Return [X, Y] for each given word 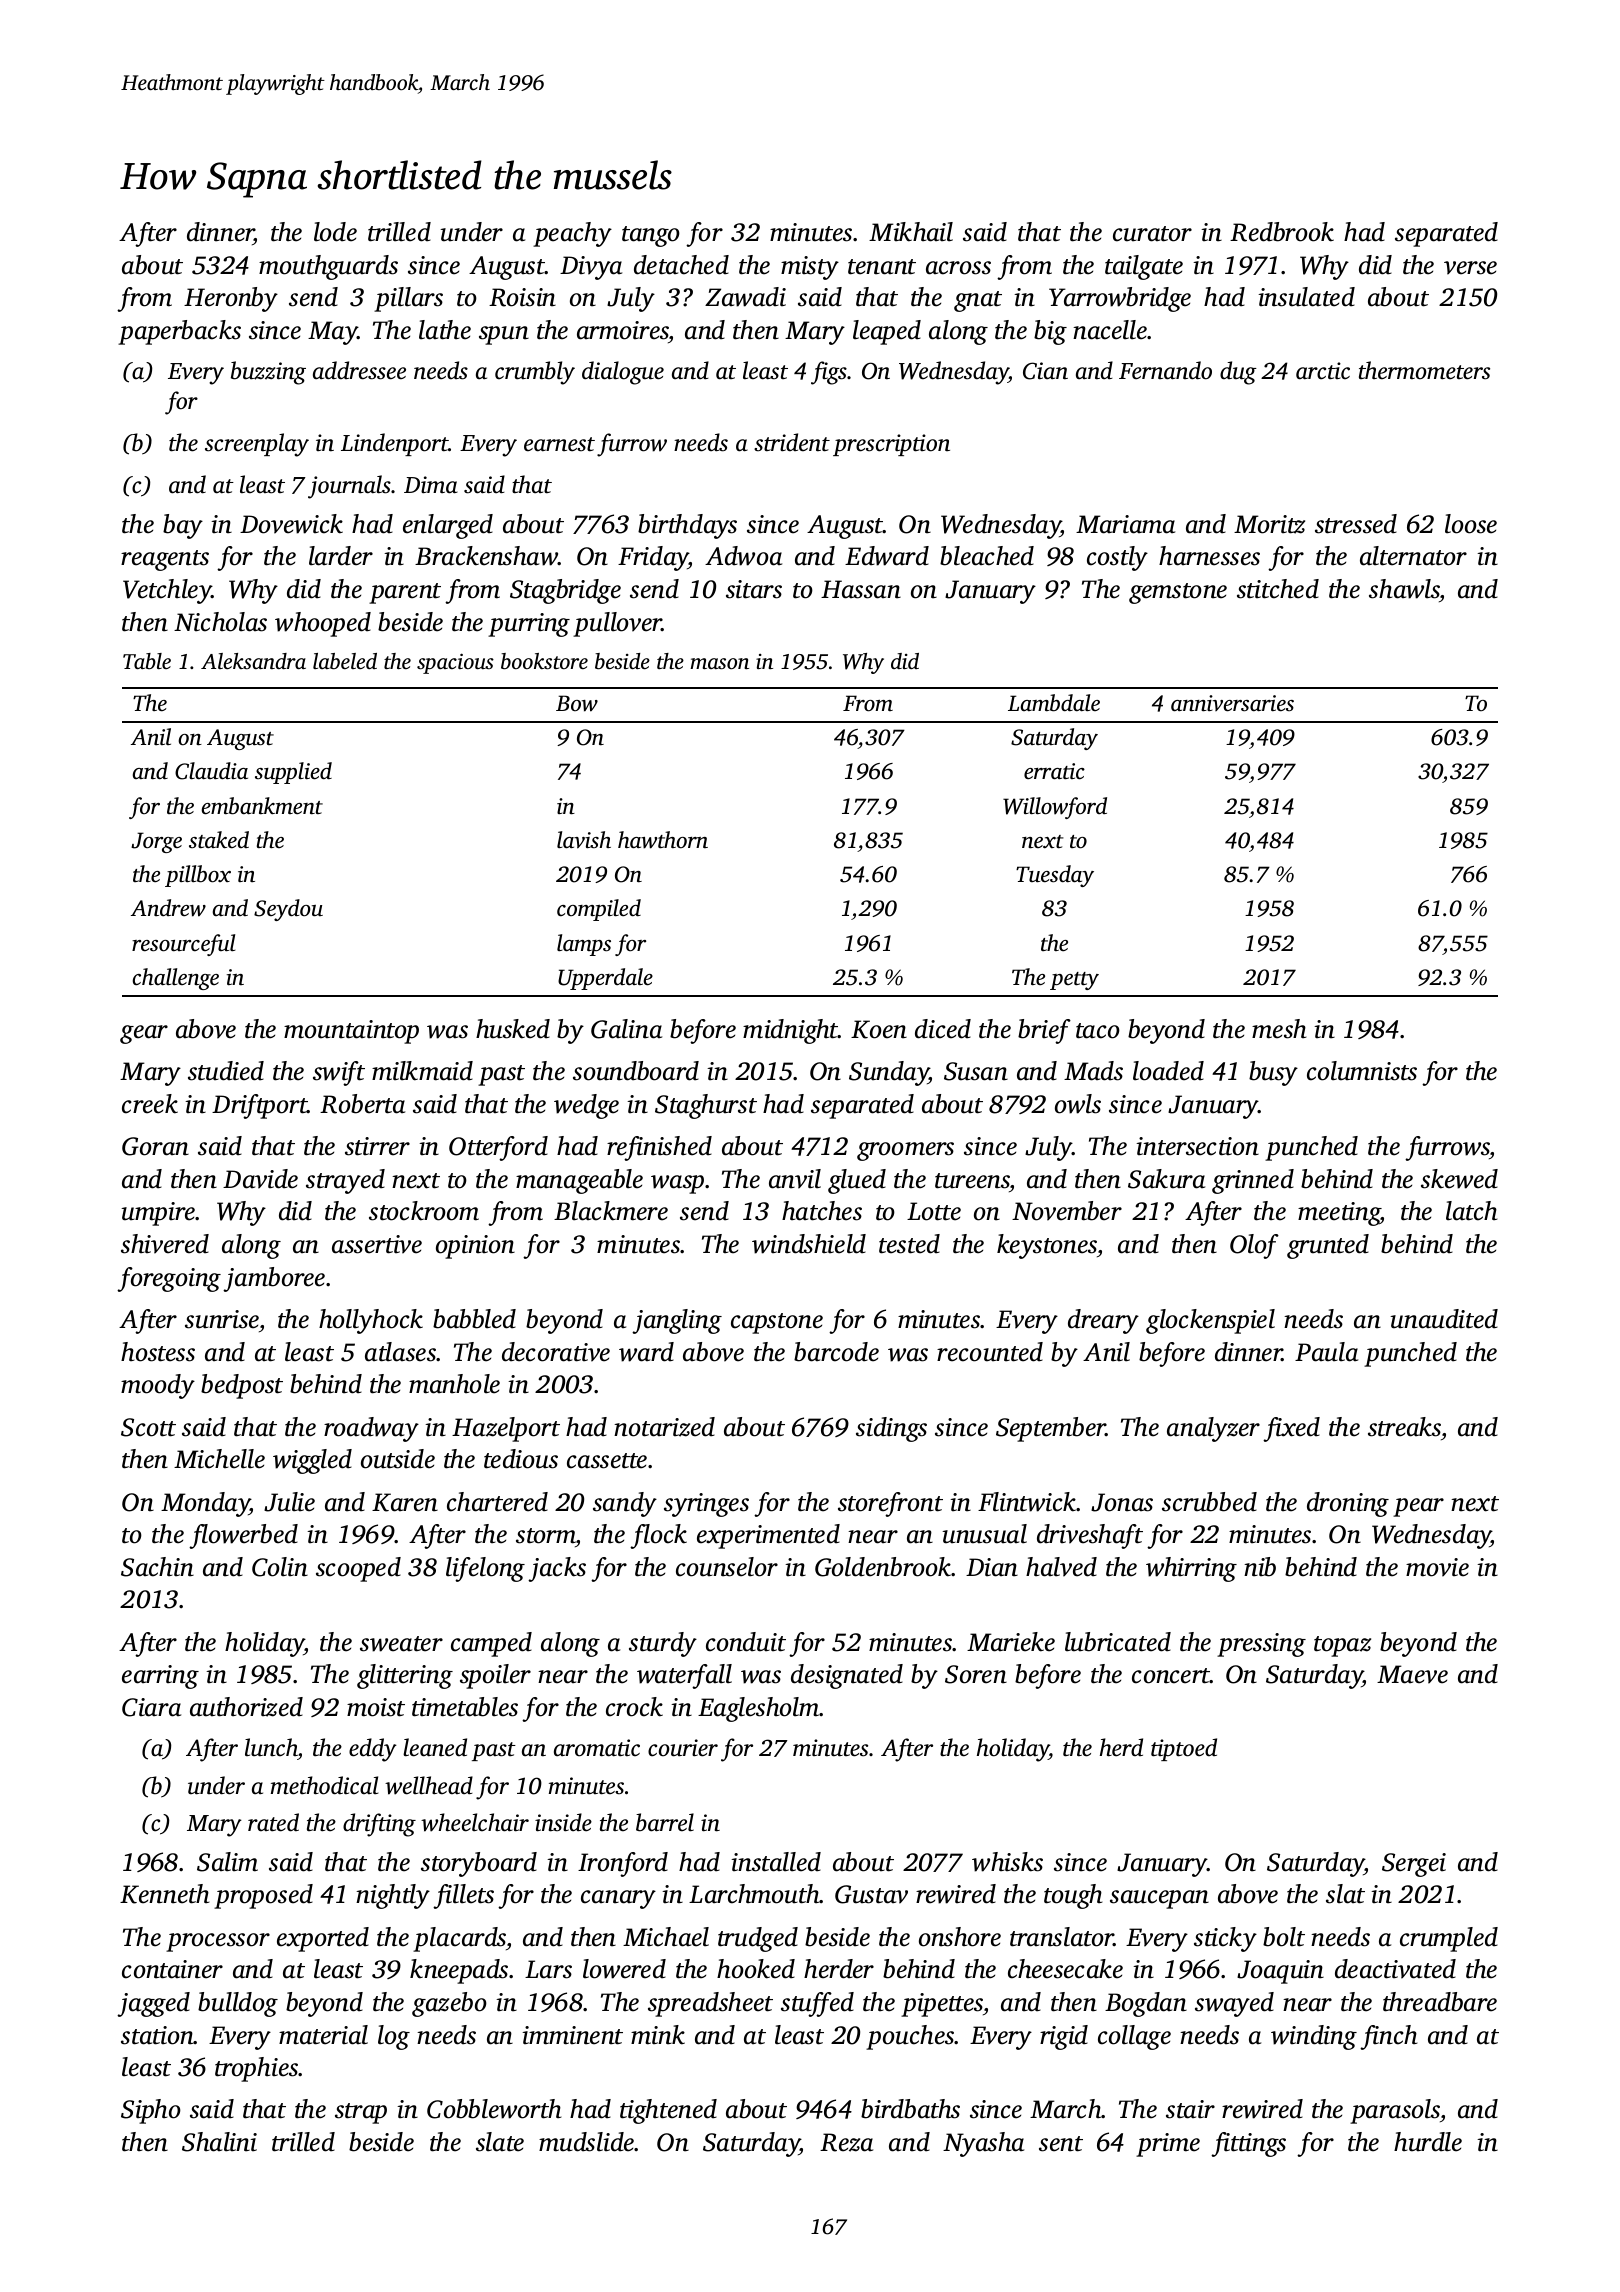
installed [776, 1862]
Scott [148, 1427]
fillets [463, 1896]
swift [339, 1073]
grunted [1328, 1246]
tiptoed [1184, 1749]
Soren [976, 1674]
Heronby [231, 299]
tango [651, 236]
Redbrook [1282, 232]
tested [909, 1244]
